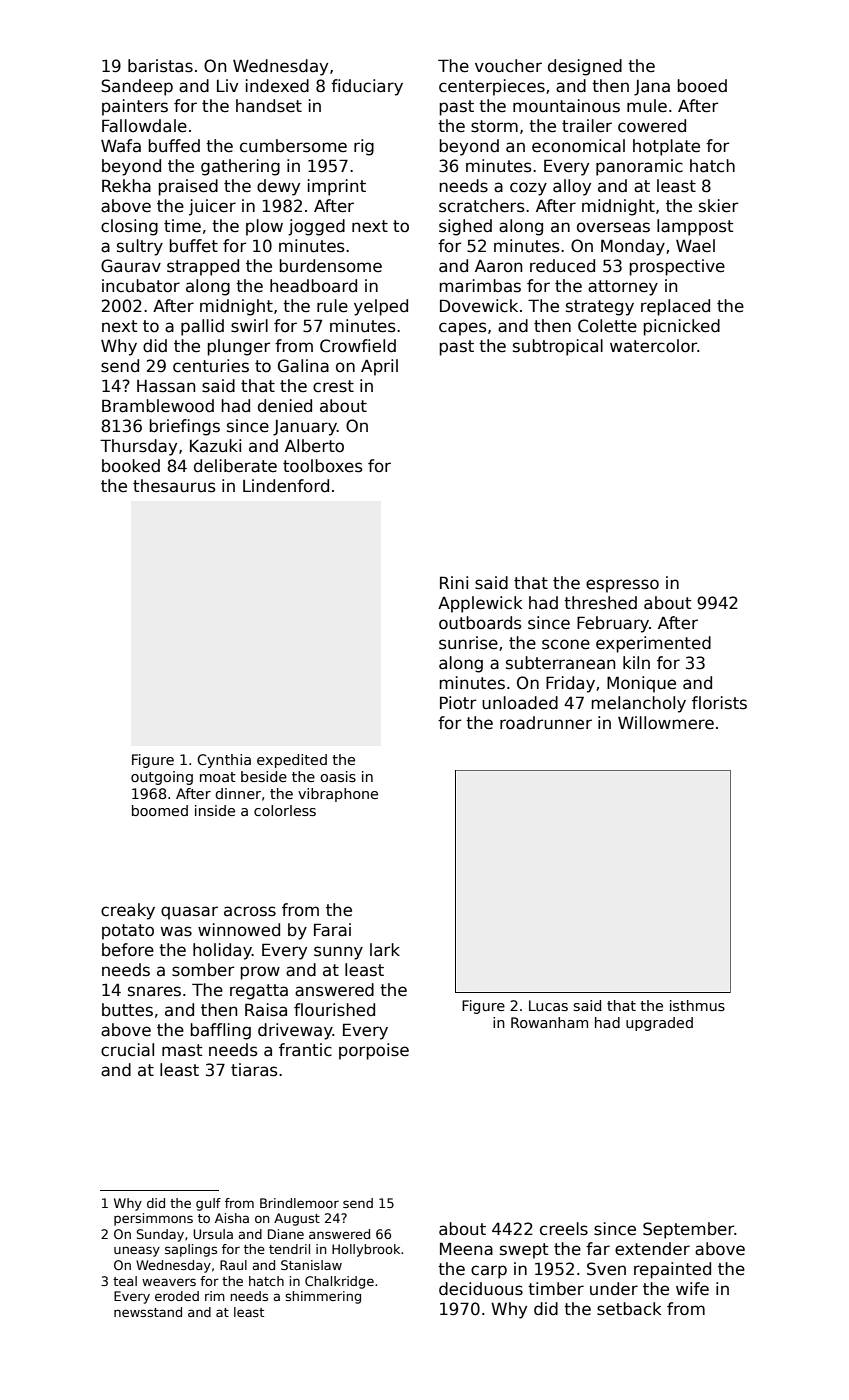 The image size is (849, 1400). What do you see at coordinates (566, 106) in the document?
I see `mountainous` at bounding box center [566, 106].
